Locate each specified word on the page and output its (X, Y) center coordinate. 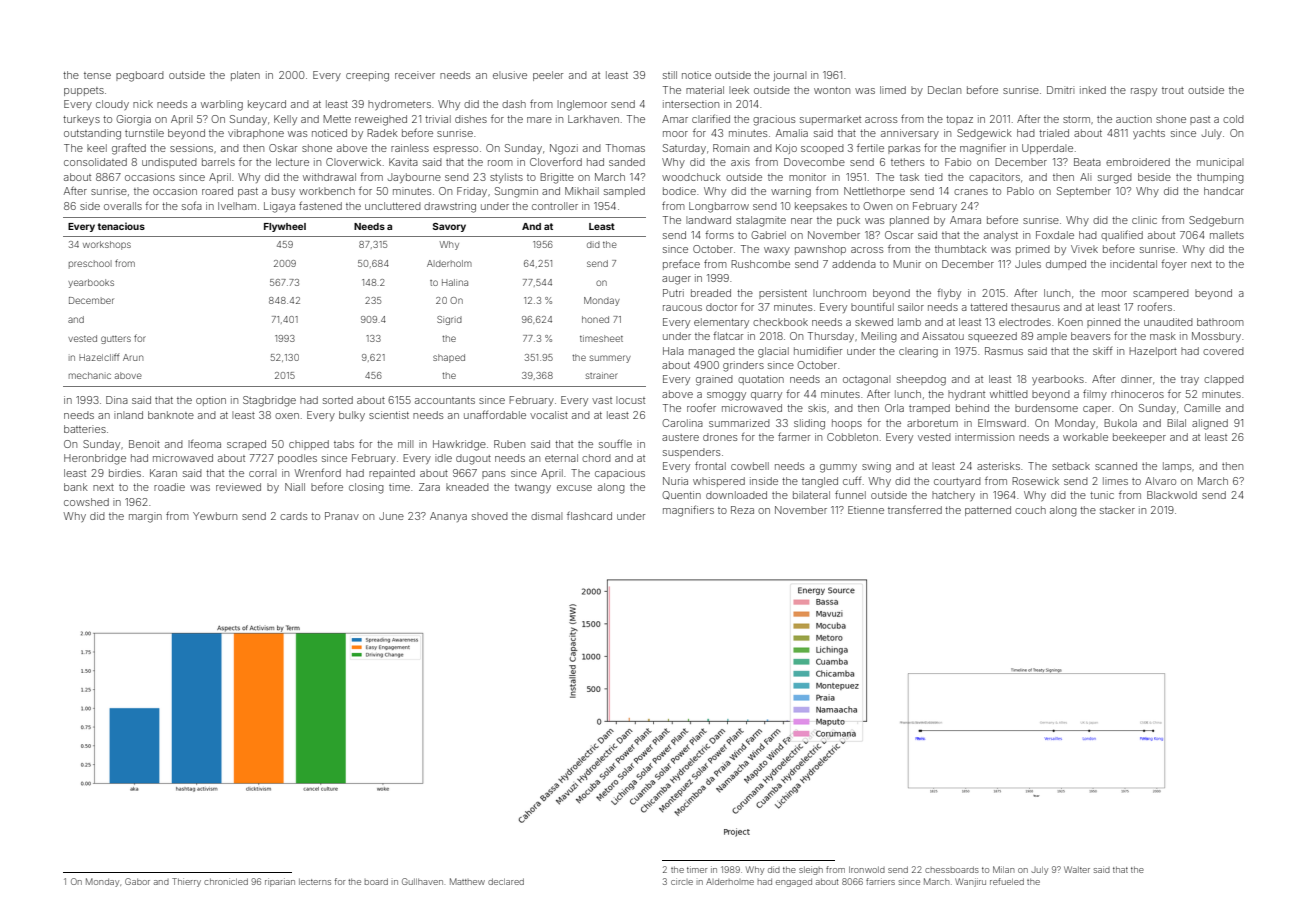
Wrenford (317, 472)
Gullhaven (422, 881)
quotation (761, 380)
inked (1093, 90)
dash (514, 104)
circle (682, 881)
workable (1085, 437)
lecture (292, 162)
